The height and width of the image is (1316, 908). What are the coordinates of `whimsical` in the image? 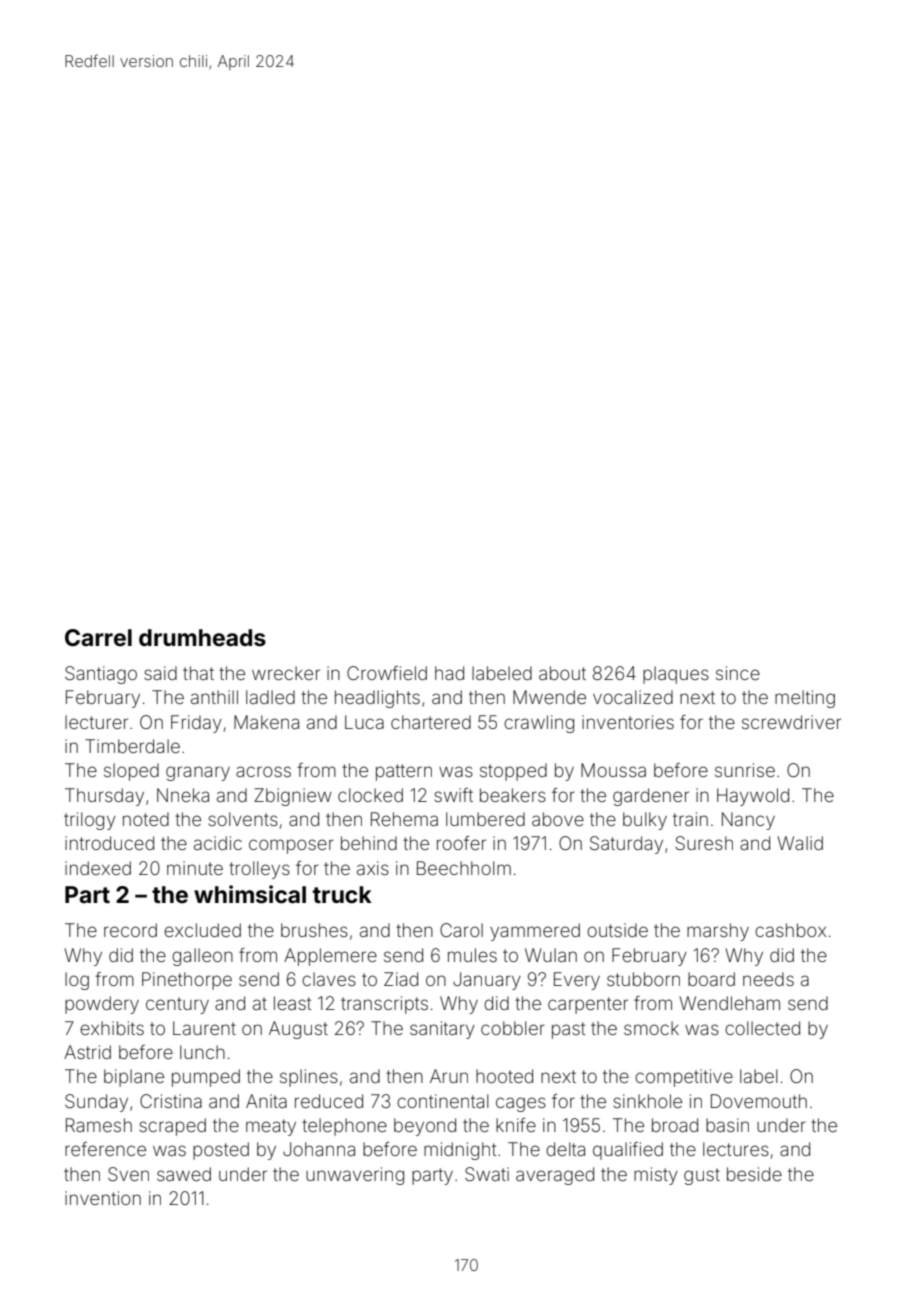 It's located at (250, 894).
